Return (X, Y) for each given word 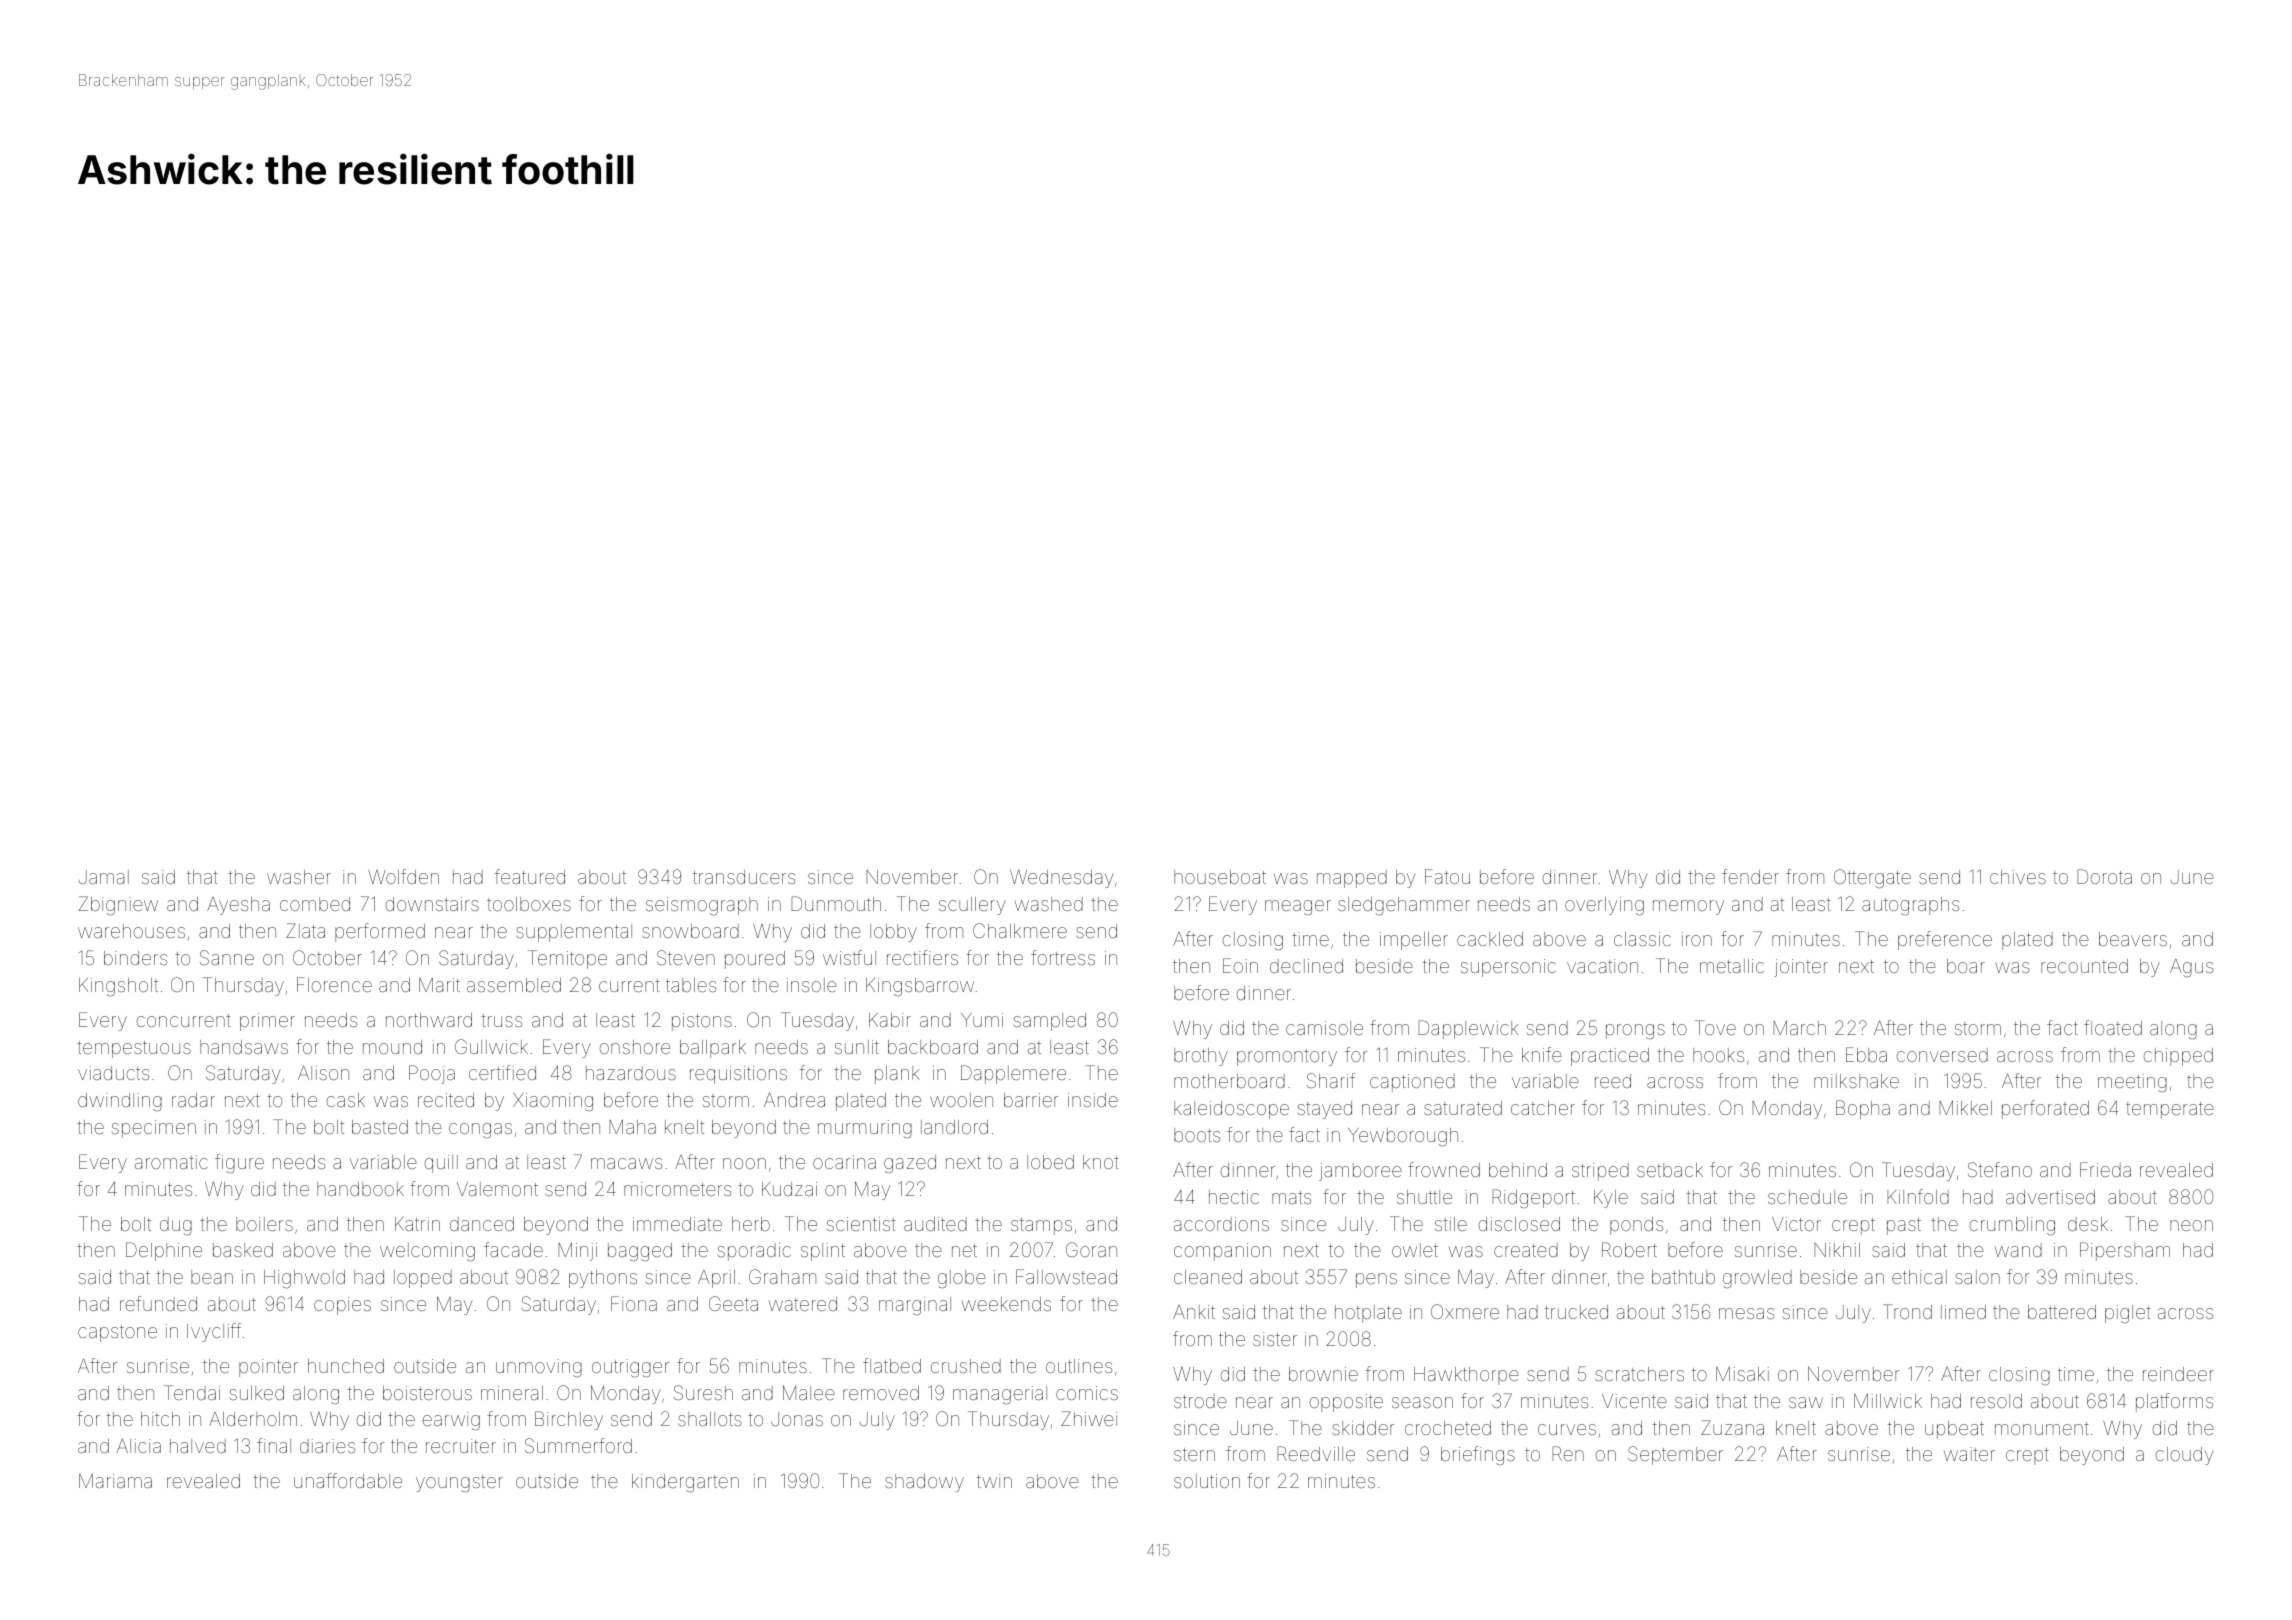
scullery (972, 906)
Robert (1629, 1249)
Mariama (115, 1481)
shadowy (924, 1483)
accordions (1221, 1224)
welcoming (427, 1252)
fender (1750, 876)
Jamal (104, 877)
